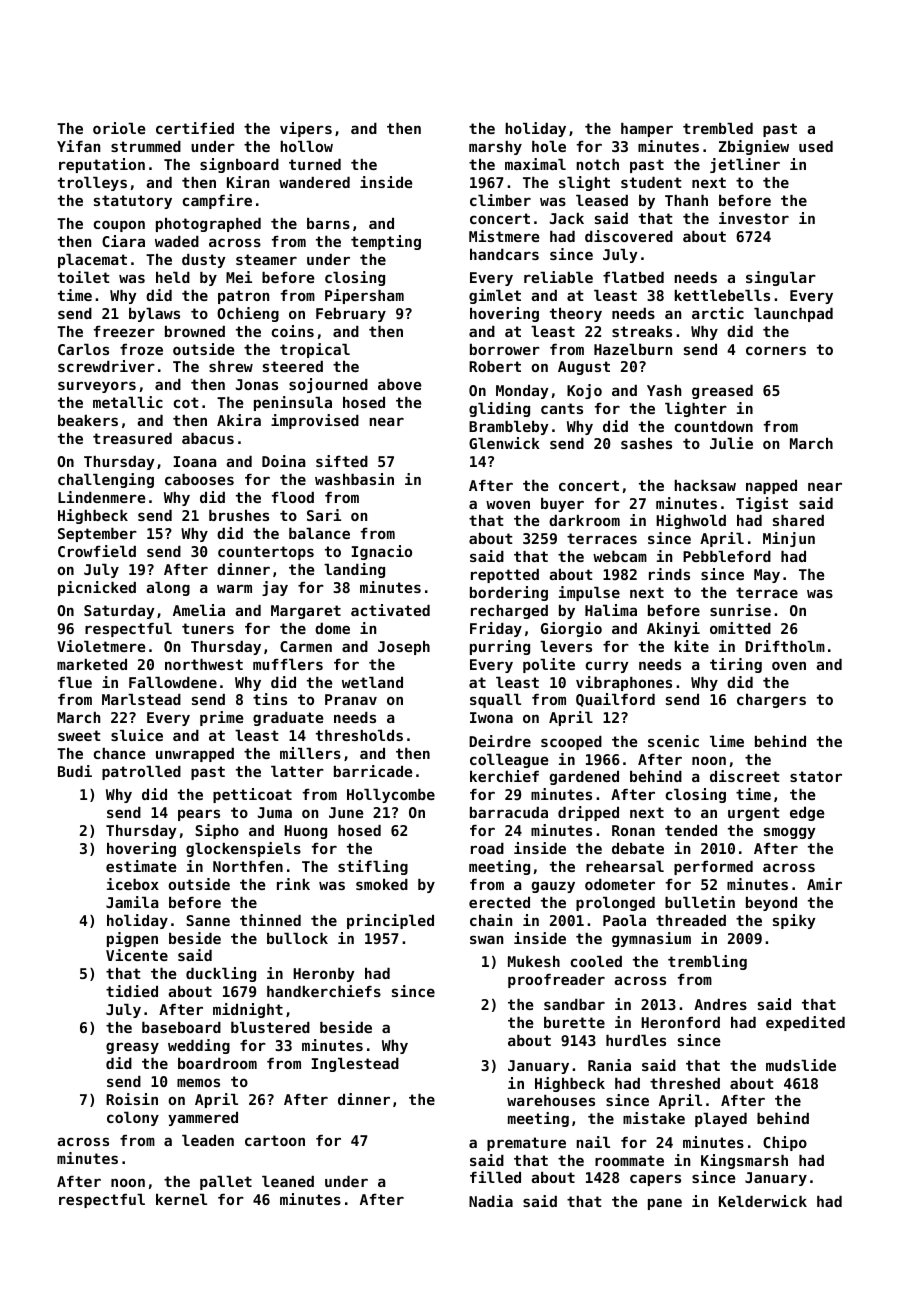 The height and width of the image is (1316, 908). Describe the element at coordinates (504, 443) in the image. I see `Glenwick` at that location.
